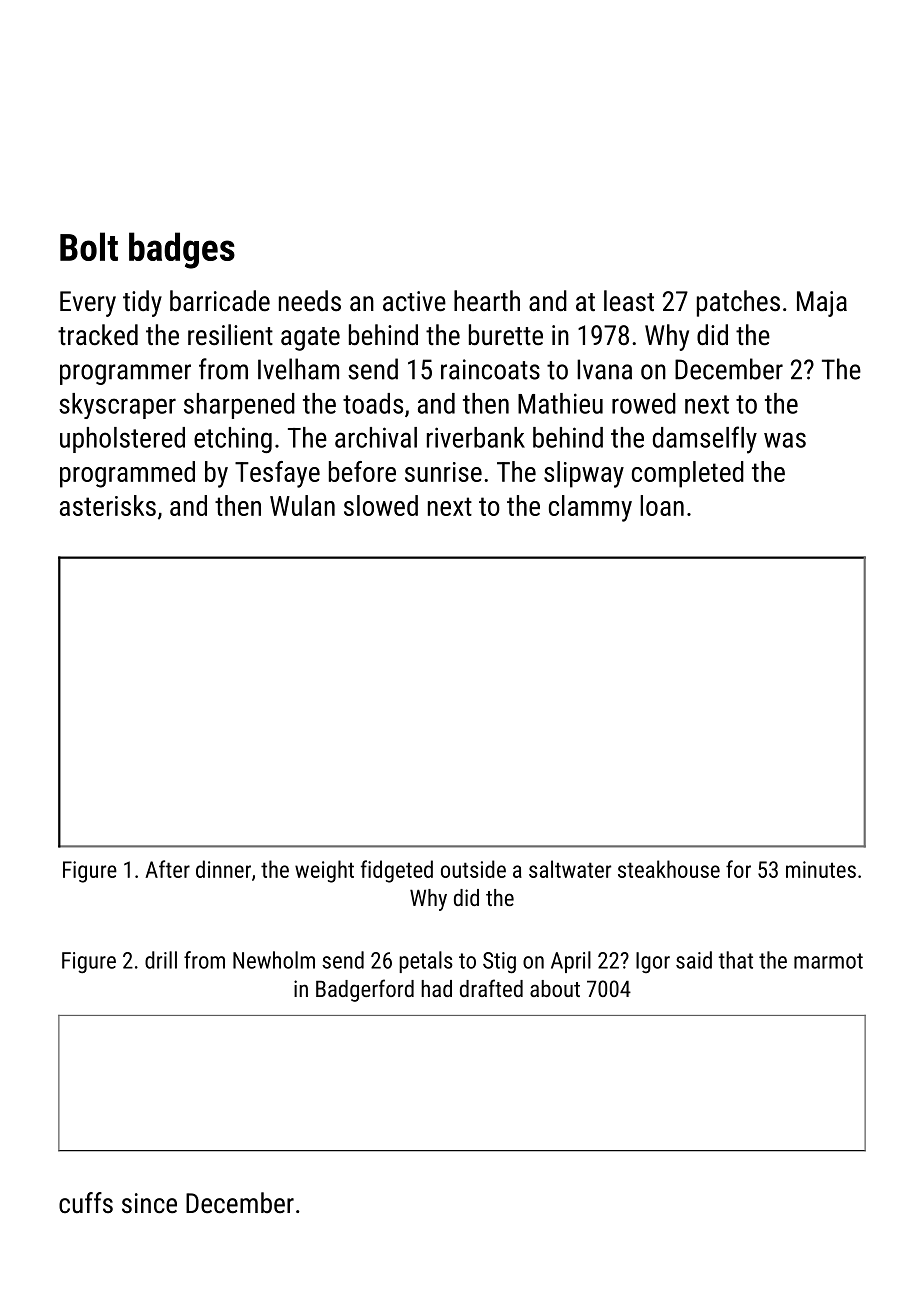  I want to click on Igor, so click(653, 962).
